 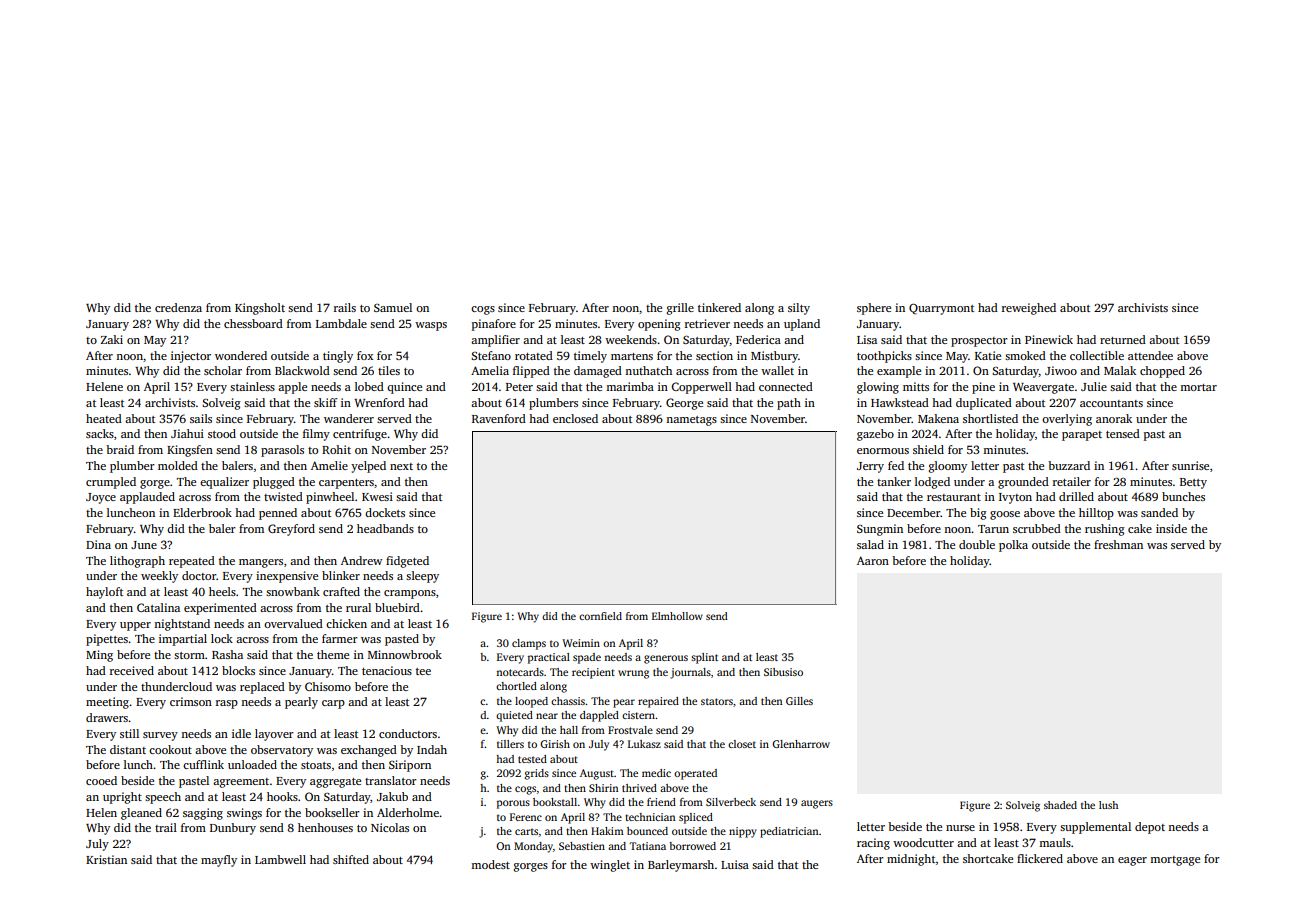 What do you see at coordinates (178, 307) in the screenshot?
I see `credenza` at bounding box center [178, 307].
